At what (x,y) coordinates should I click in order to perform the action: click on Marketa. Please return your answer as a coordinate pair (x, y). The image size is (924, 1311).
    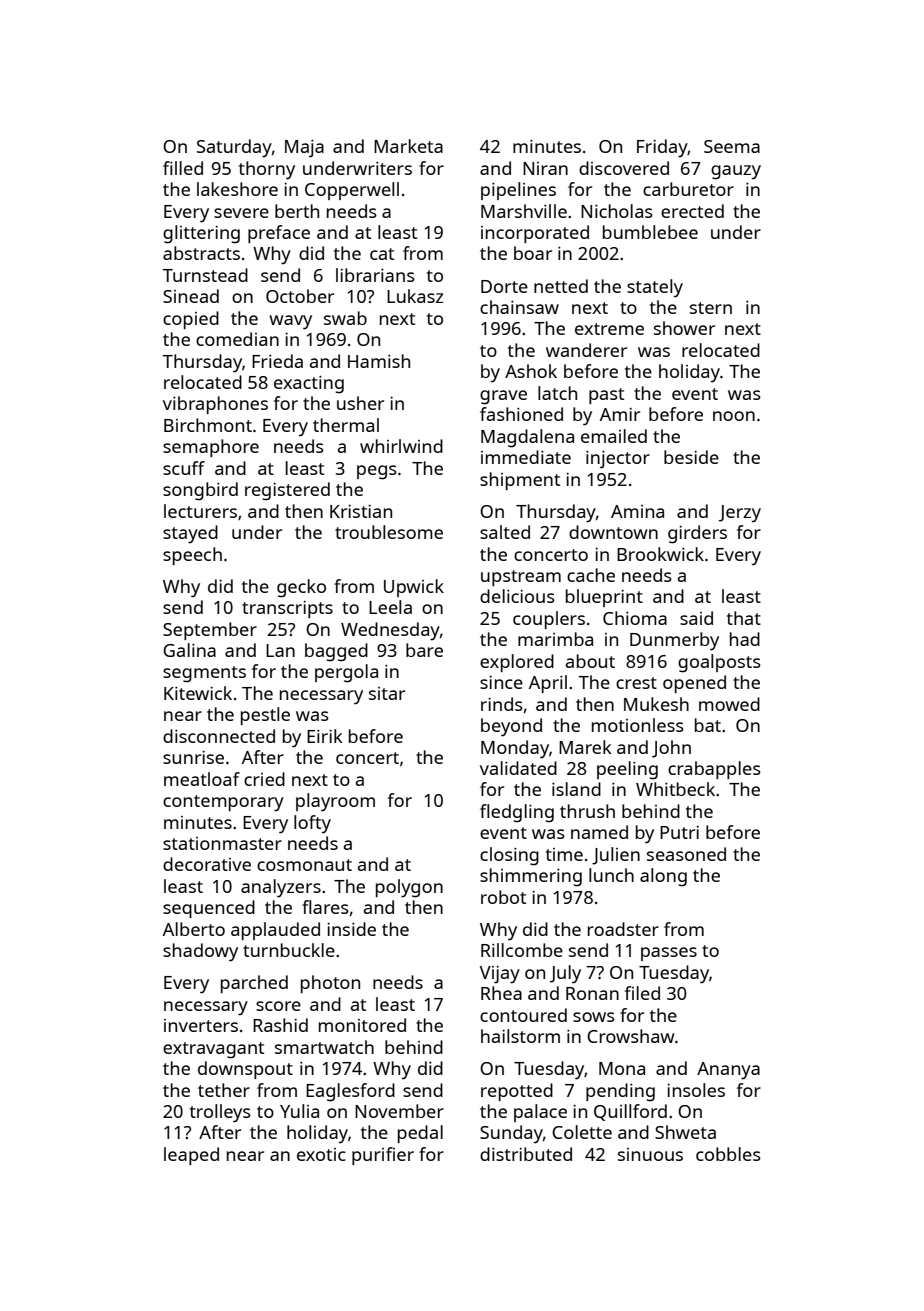
    Looking at the image, I should click on (408, 146).
